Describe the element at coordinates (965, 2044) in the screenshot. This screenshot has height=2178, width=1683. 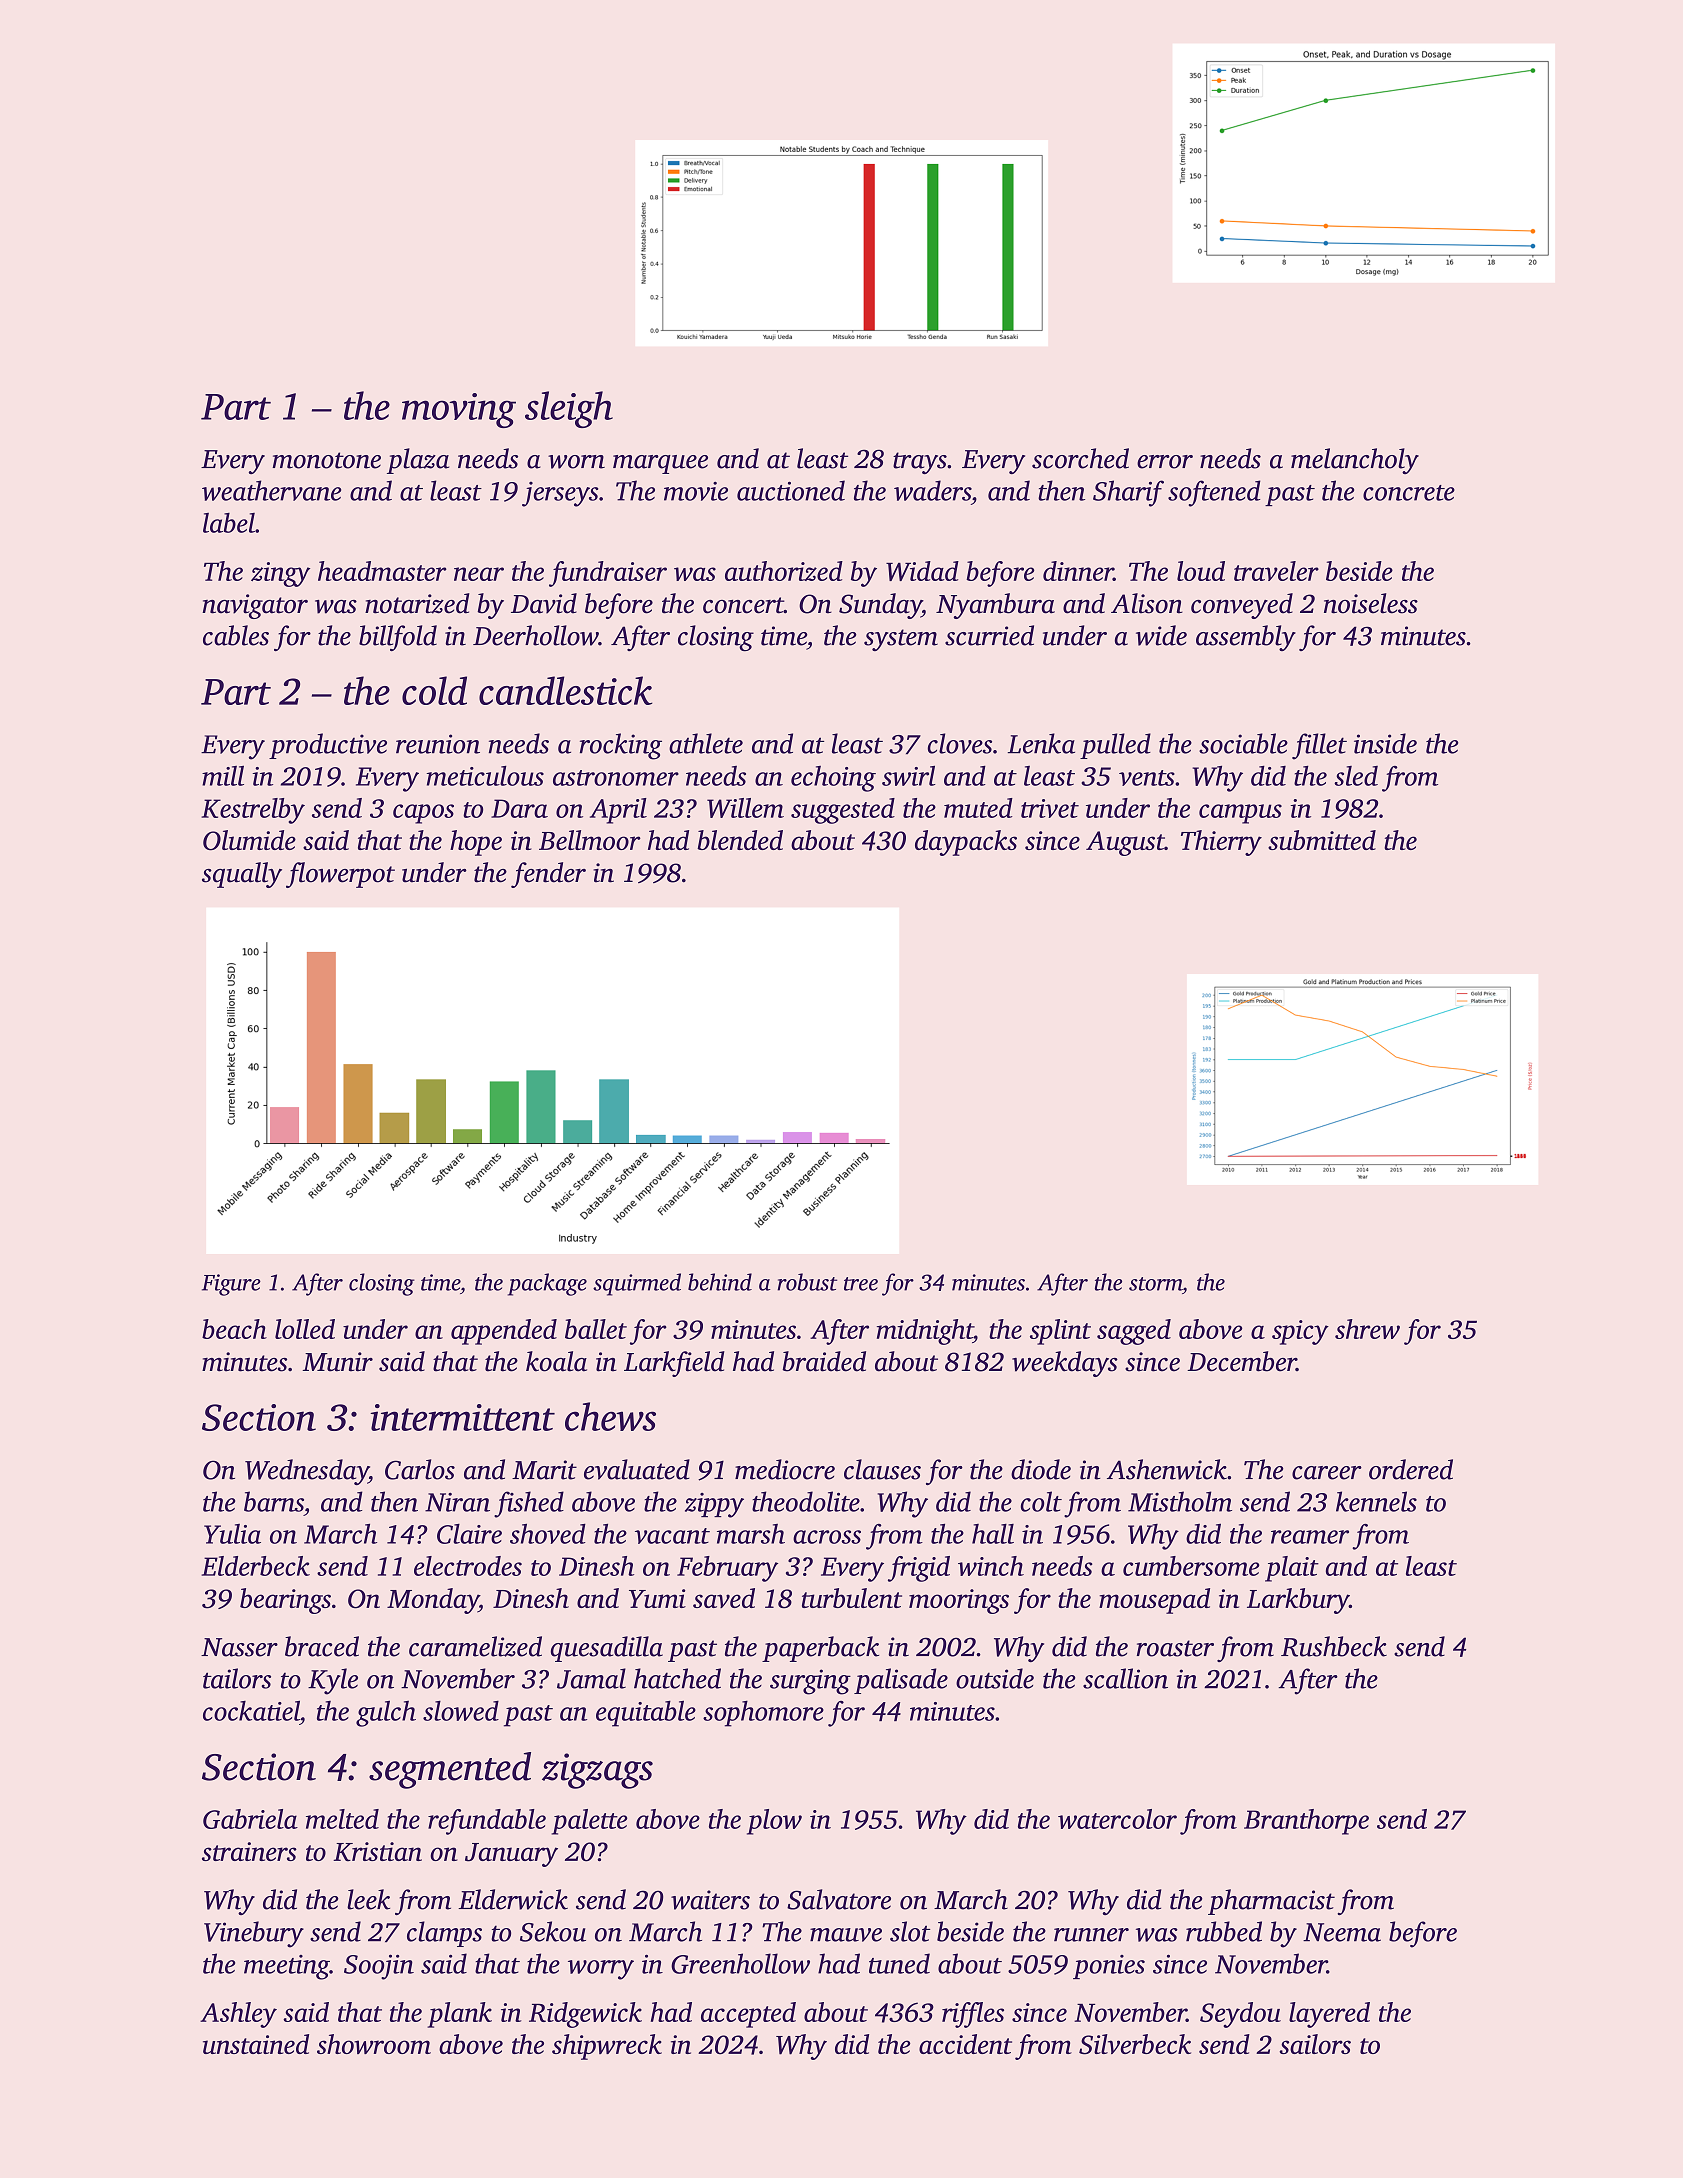
I see `accident` at that location.
